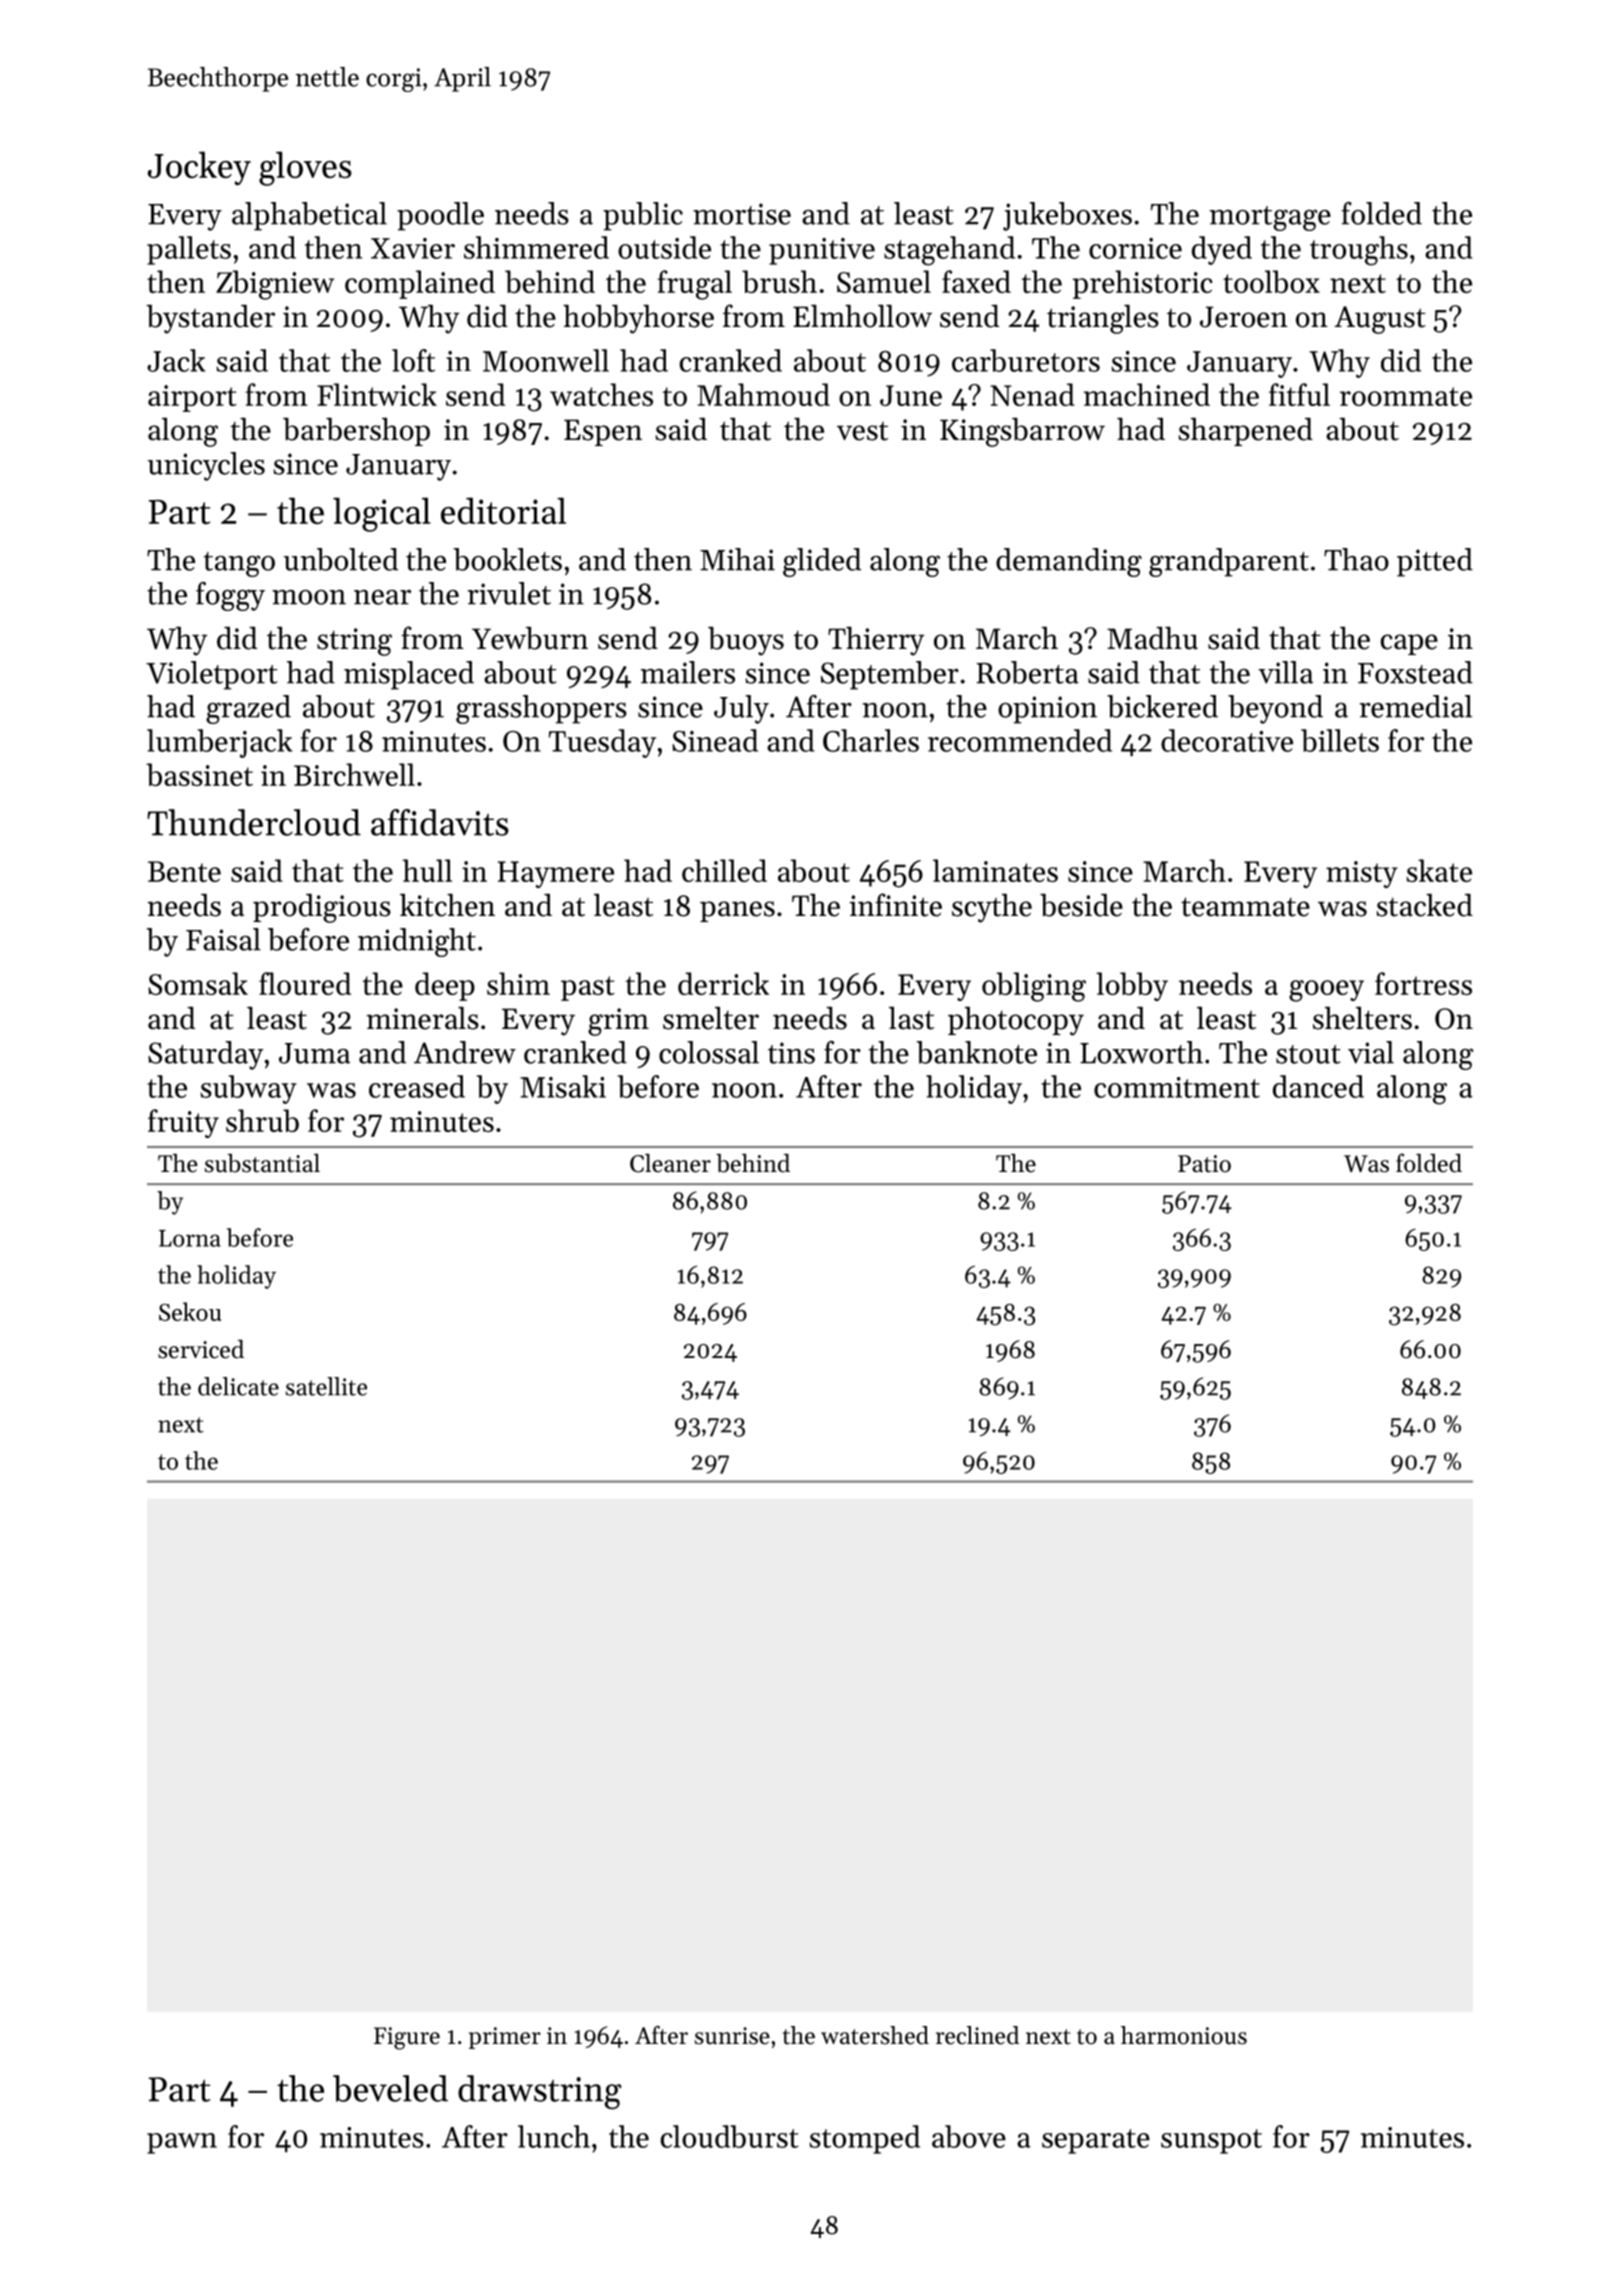 This screenshot has height=2292, width=1620. Describe the element at coordinates (223, 939) in the screenshot. I see `Faisal` at that location.
